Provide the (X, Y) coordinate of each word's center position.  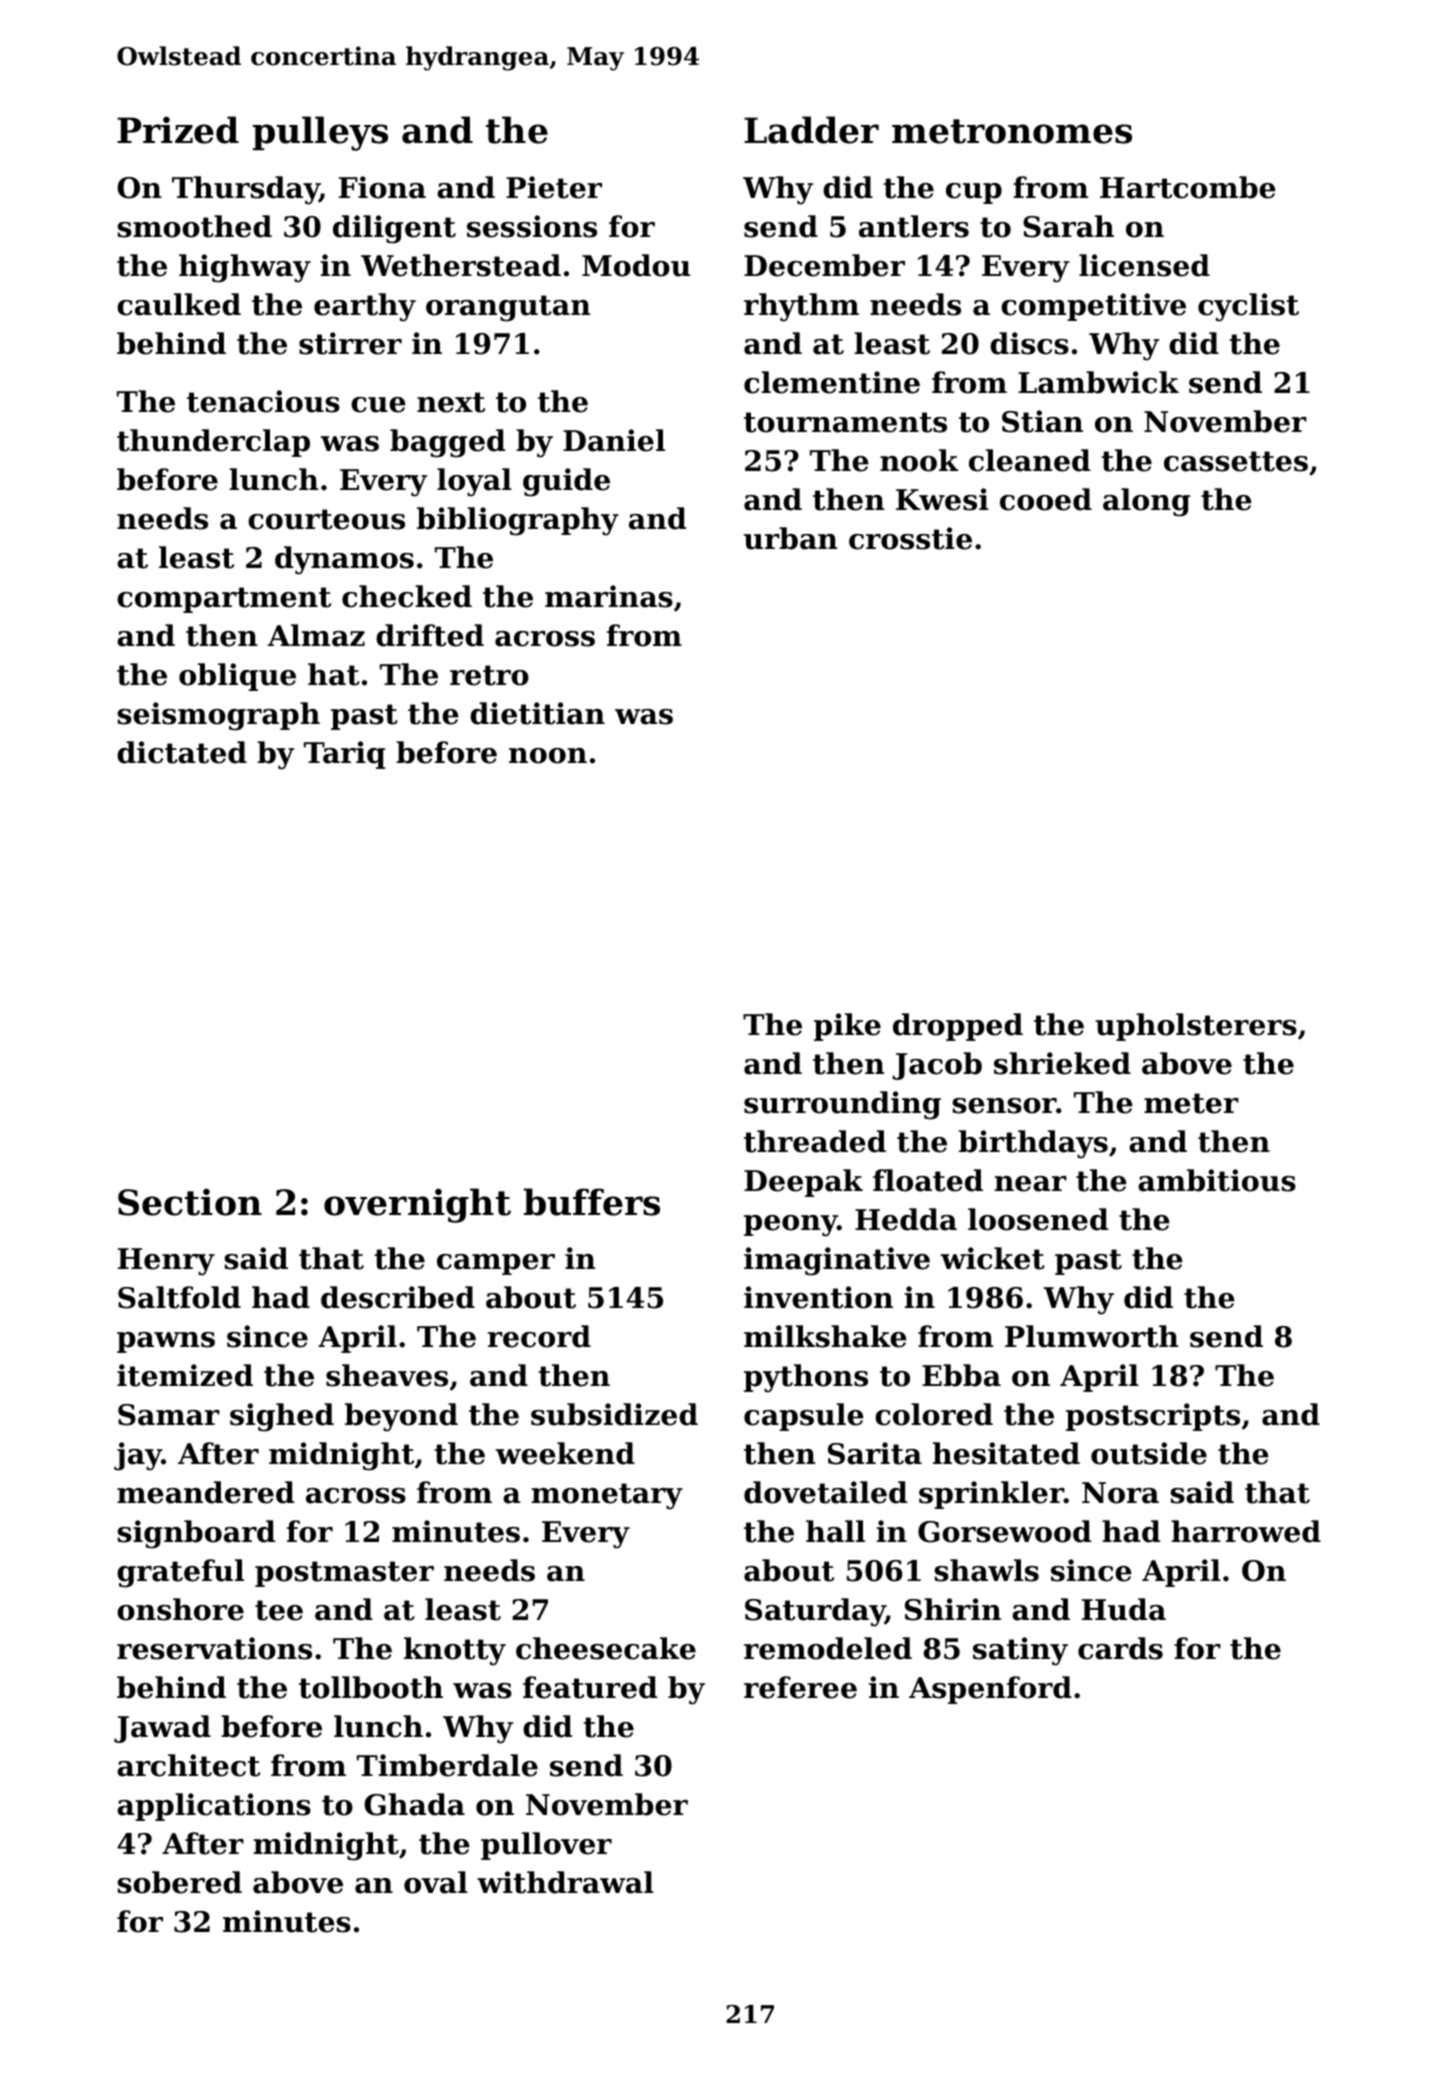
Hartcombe (1188, 187)
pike (847, 1027)
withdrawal (565, 1882)
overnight (417, 1205)
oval (436, 1882)
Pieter (554, 187)
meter (1191, 1103)
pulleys (320, 133)
